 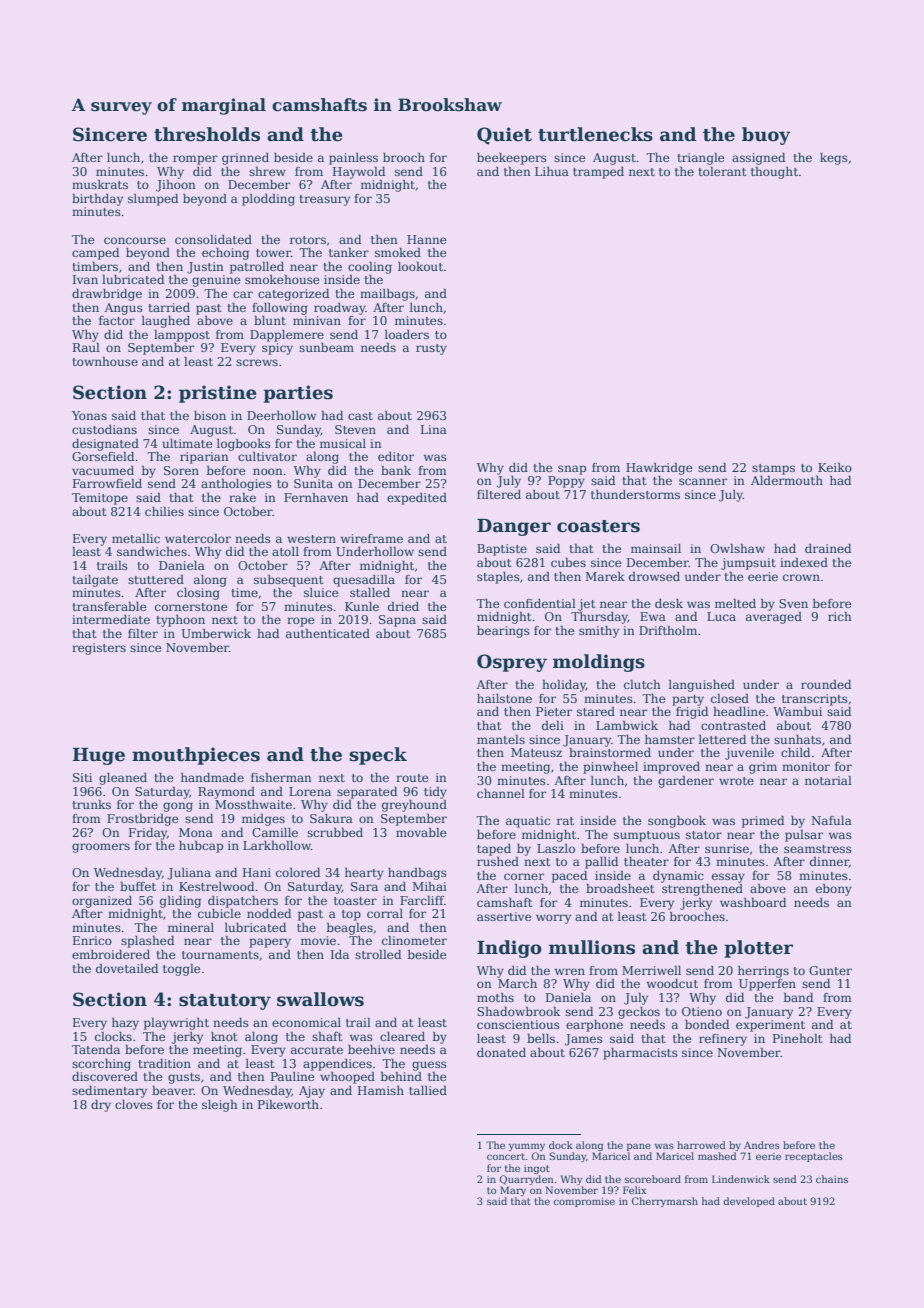 What do you see at coordinates (134, 1104) in the image?
I see `cloves` at bounding box center [134, 1104].
